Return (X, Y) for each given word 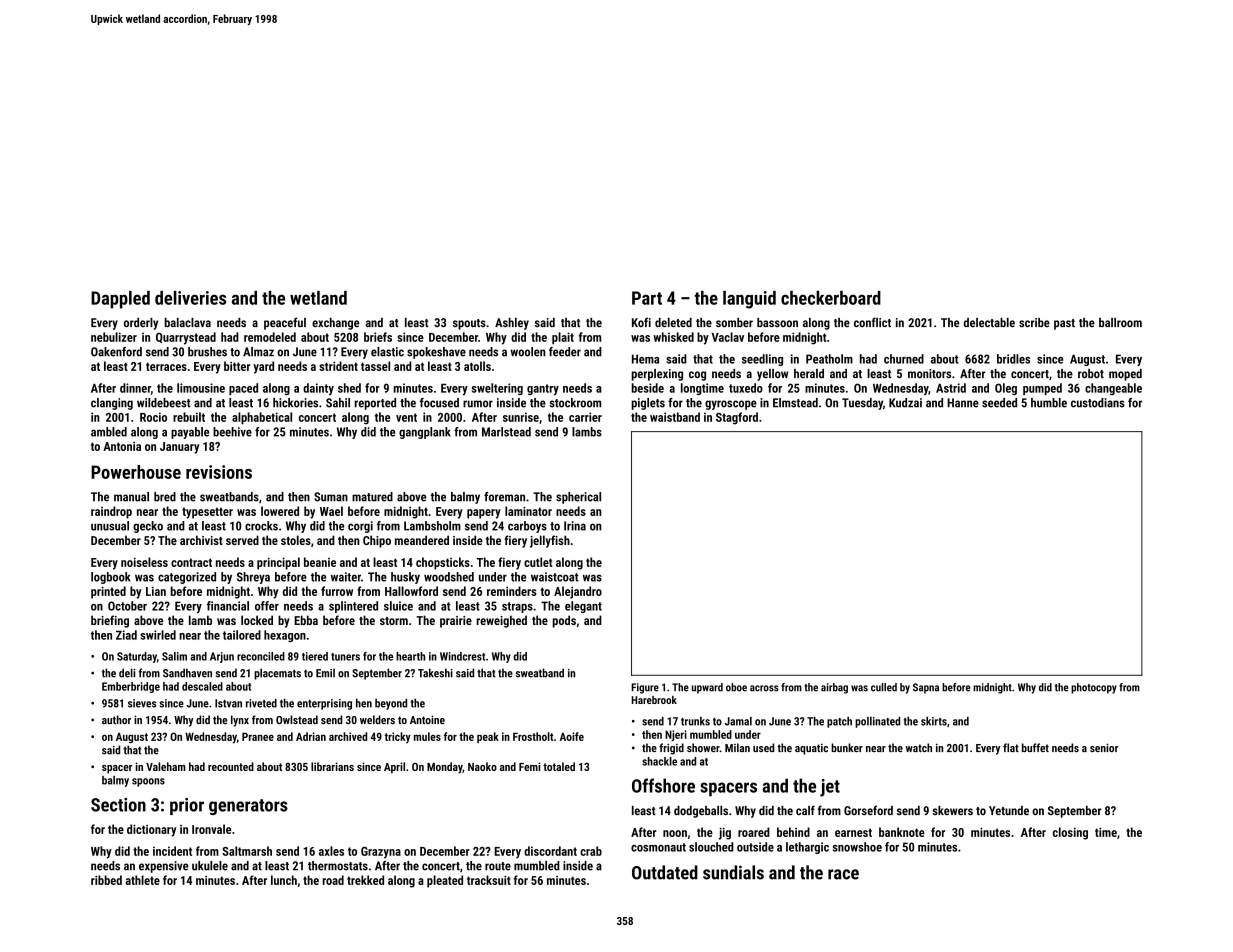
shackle (659, 761)
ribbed (106, 880)
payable (190, 433)
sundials (733, 872)
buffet (1035, 747)
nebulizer (114, 337)
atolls (477, 366)
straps (517, 607)
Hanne (963, 403)
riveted (261, 703)
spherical (578, 498)
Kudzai (905, 403)
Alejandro (578, 592)
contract (191, 562)
